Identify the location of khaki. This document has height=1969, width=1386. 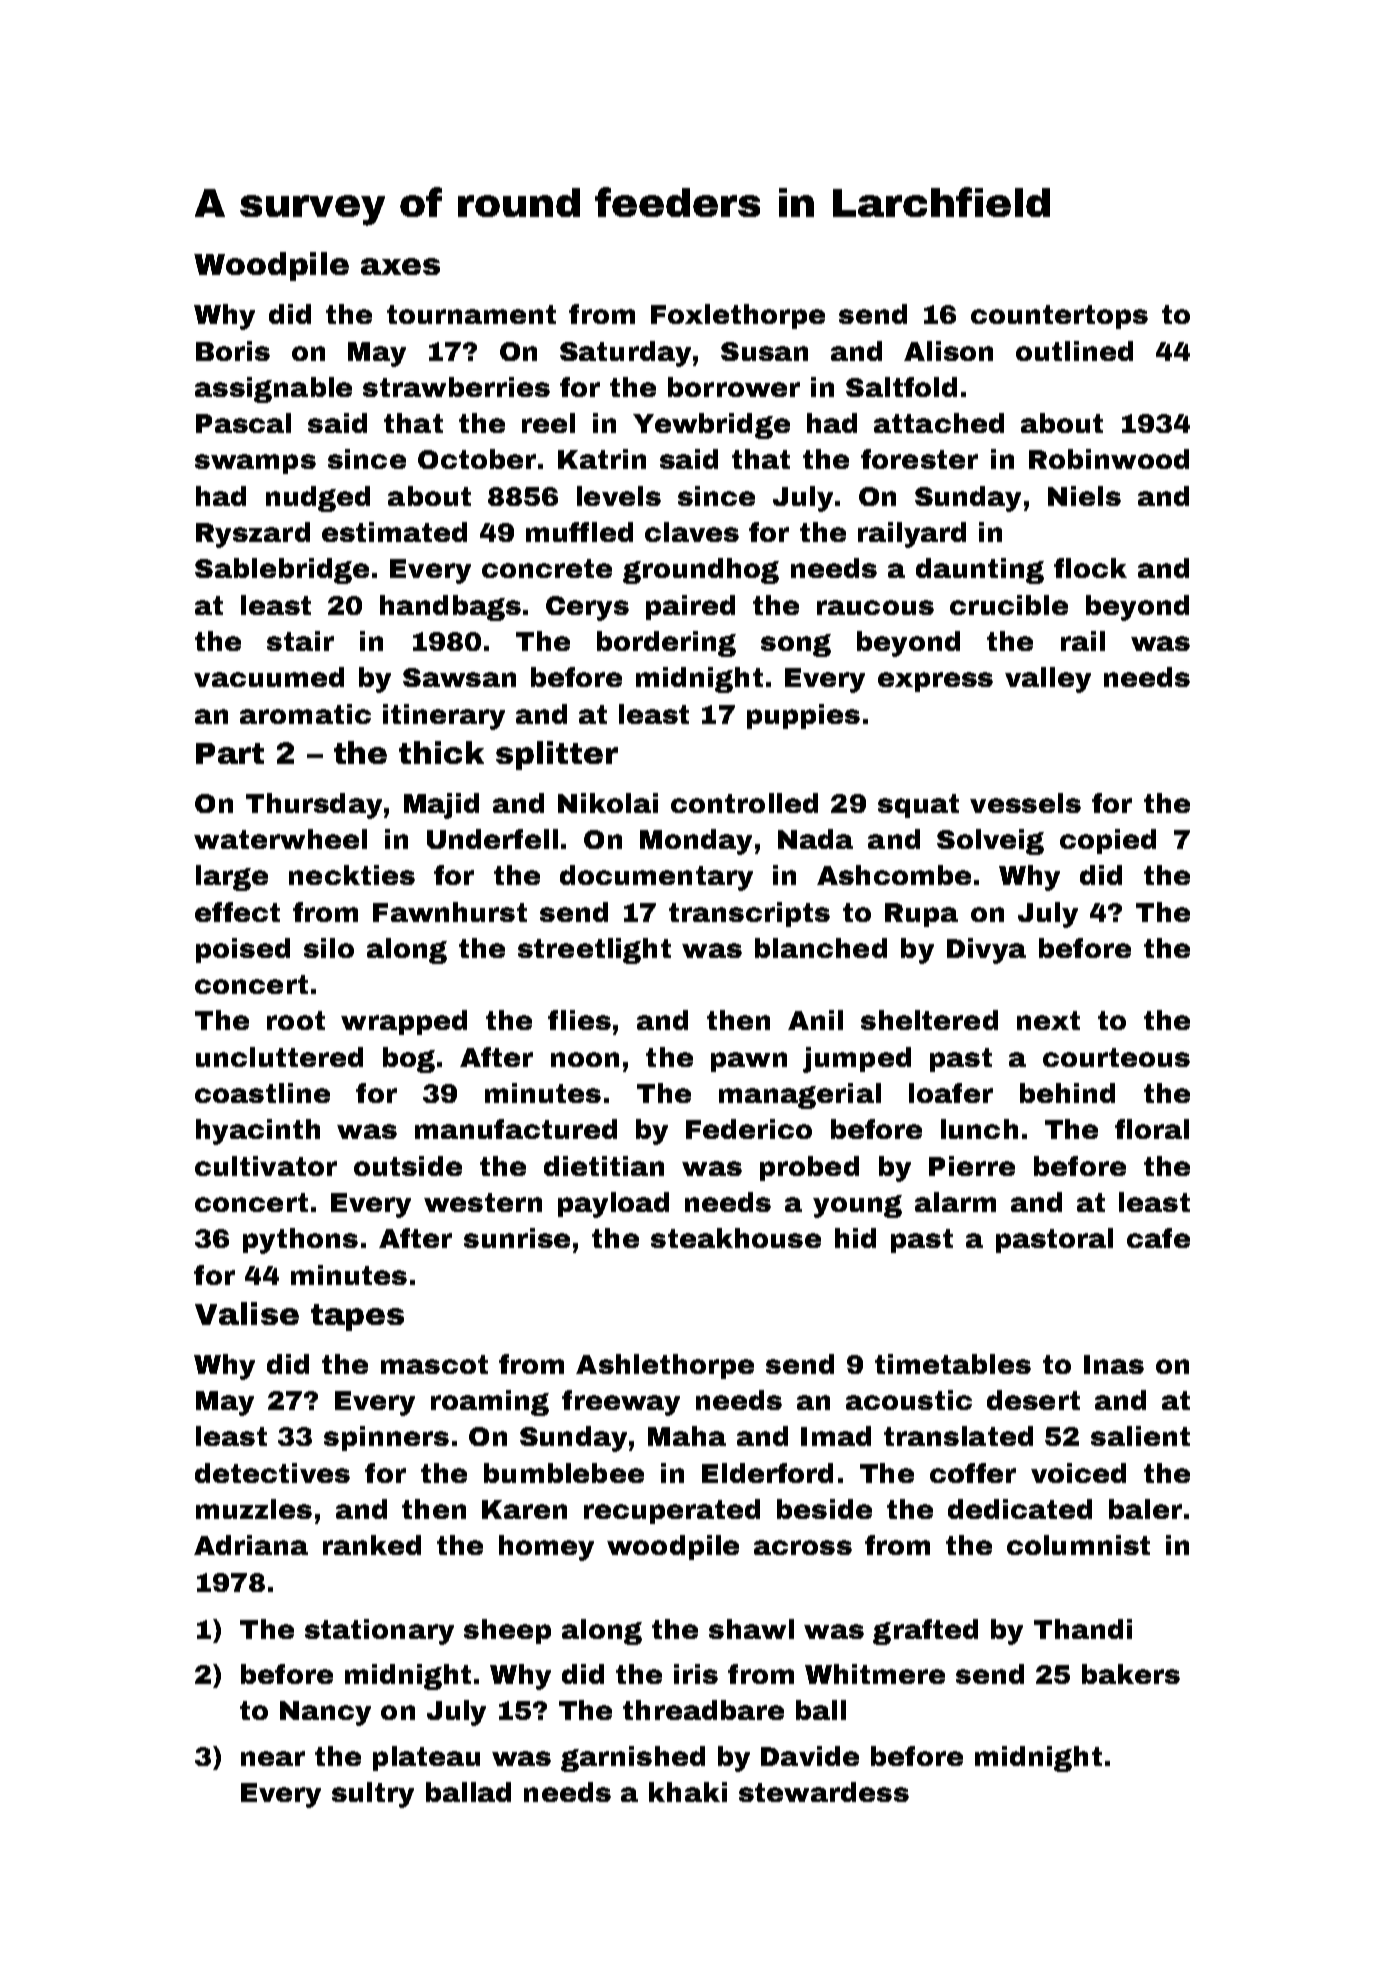
(688, 1792).
